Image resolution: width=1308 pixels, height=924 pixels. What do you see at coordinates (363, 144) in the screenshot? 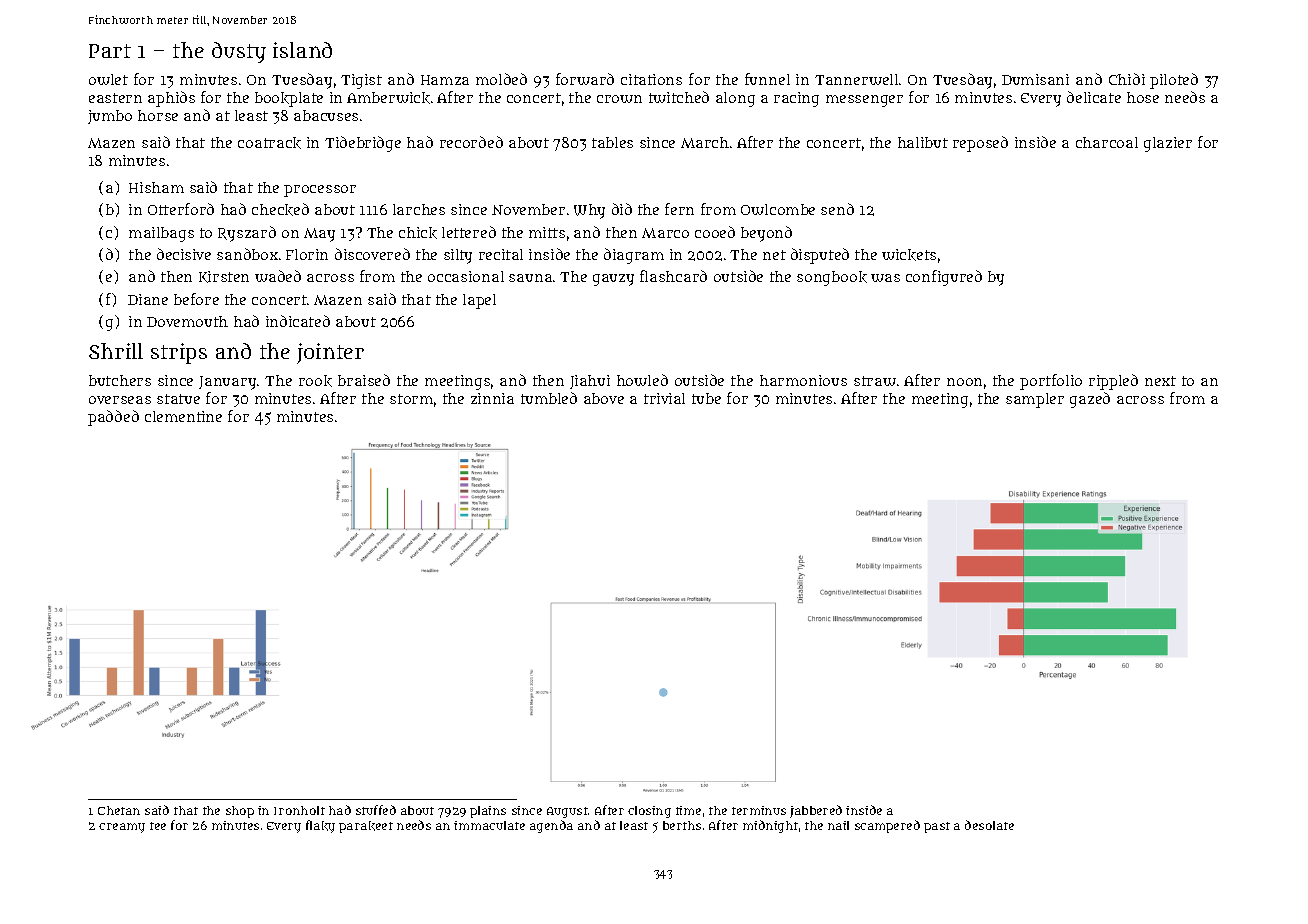
I see `Tidebridge` at bounding box center [363, 144].
